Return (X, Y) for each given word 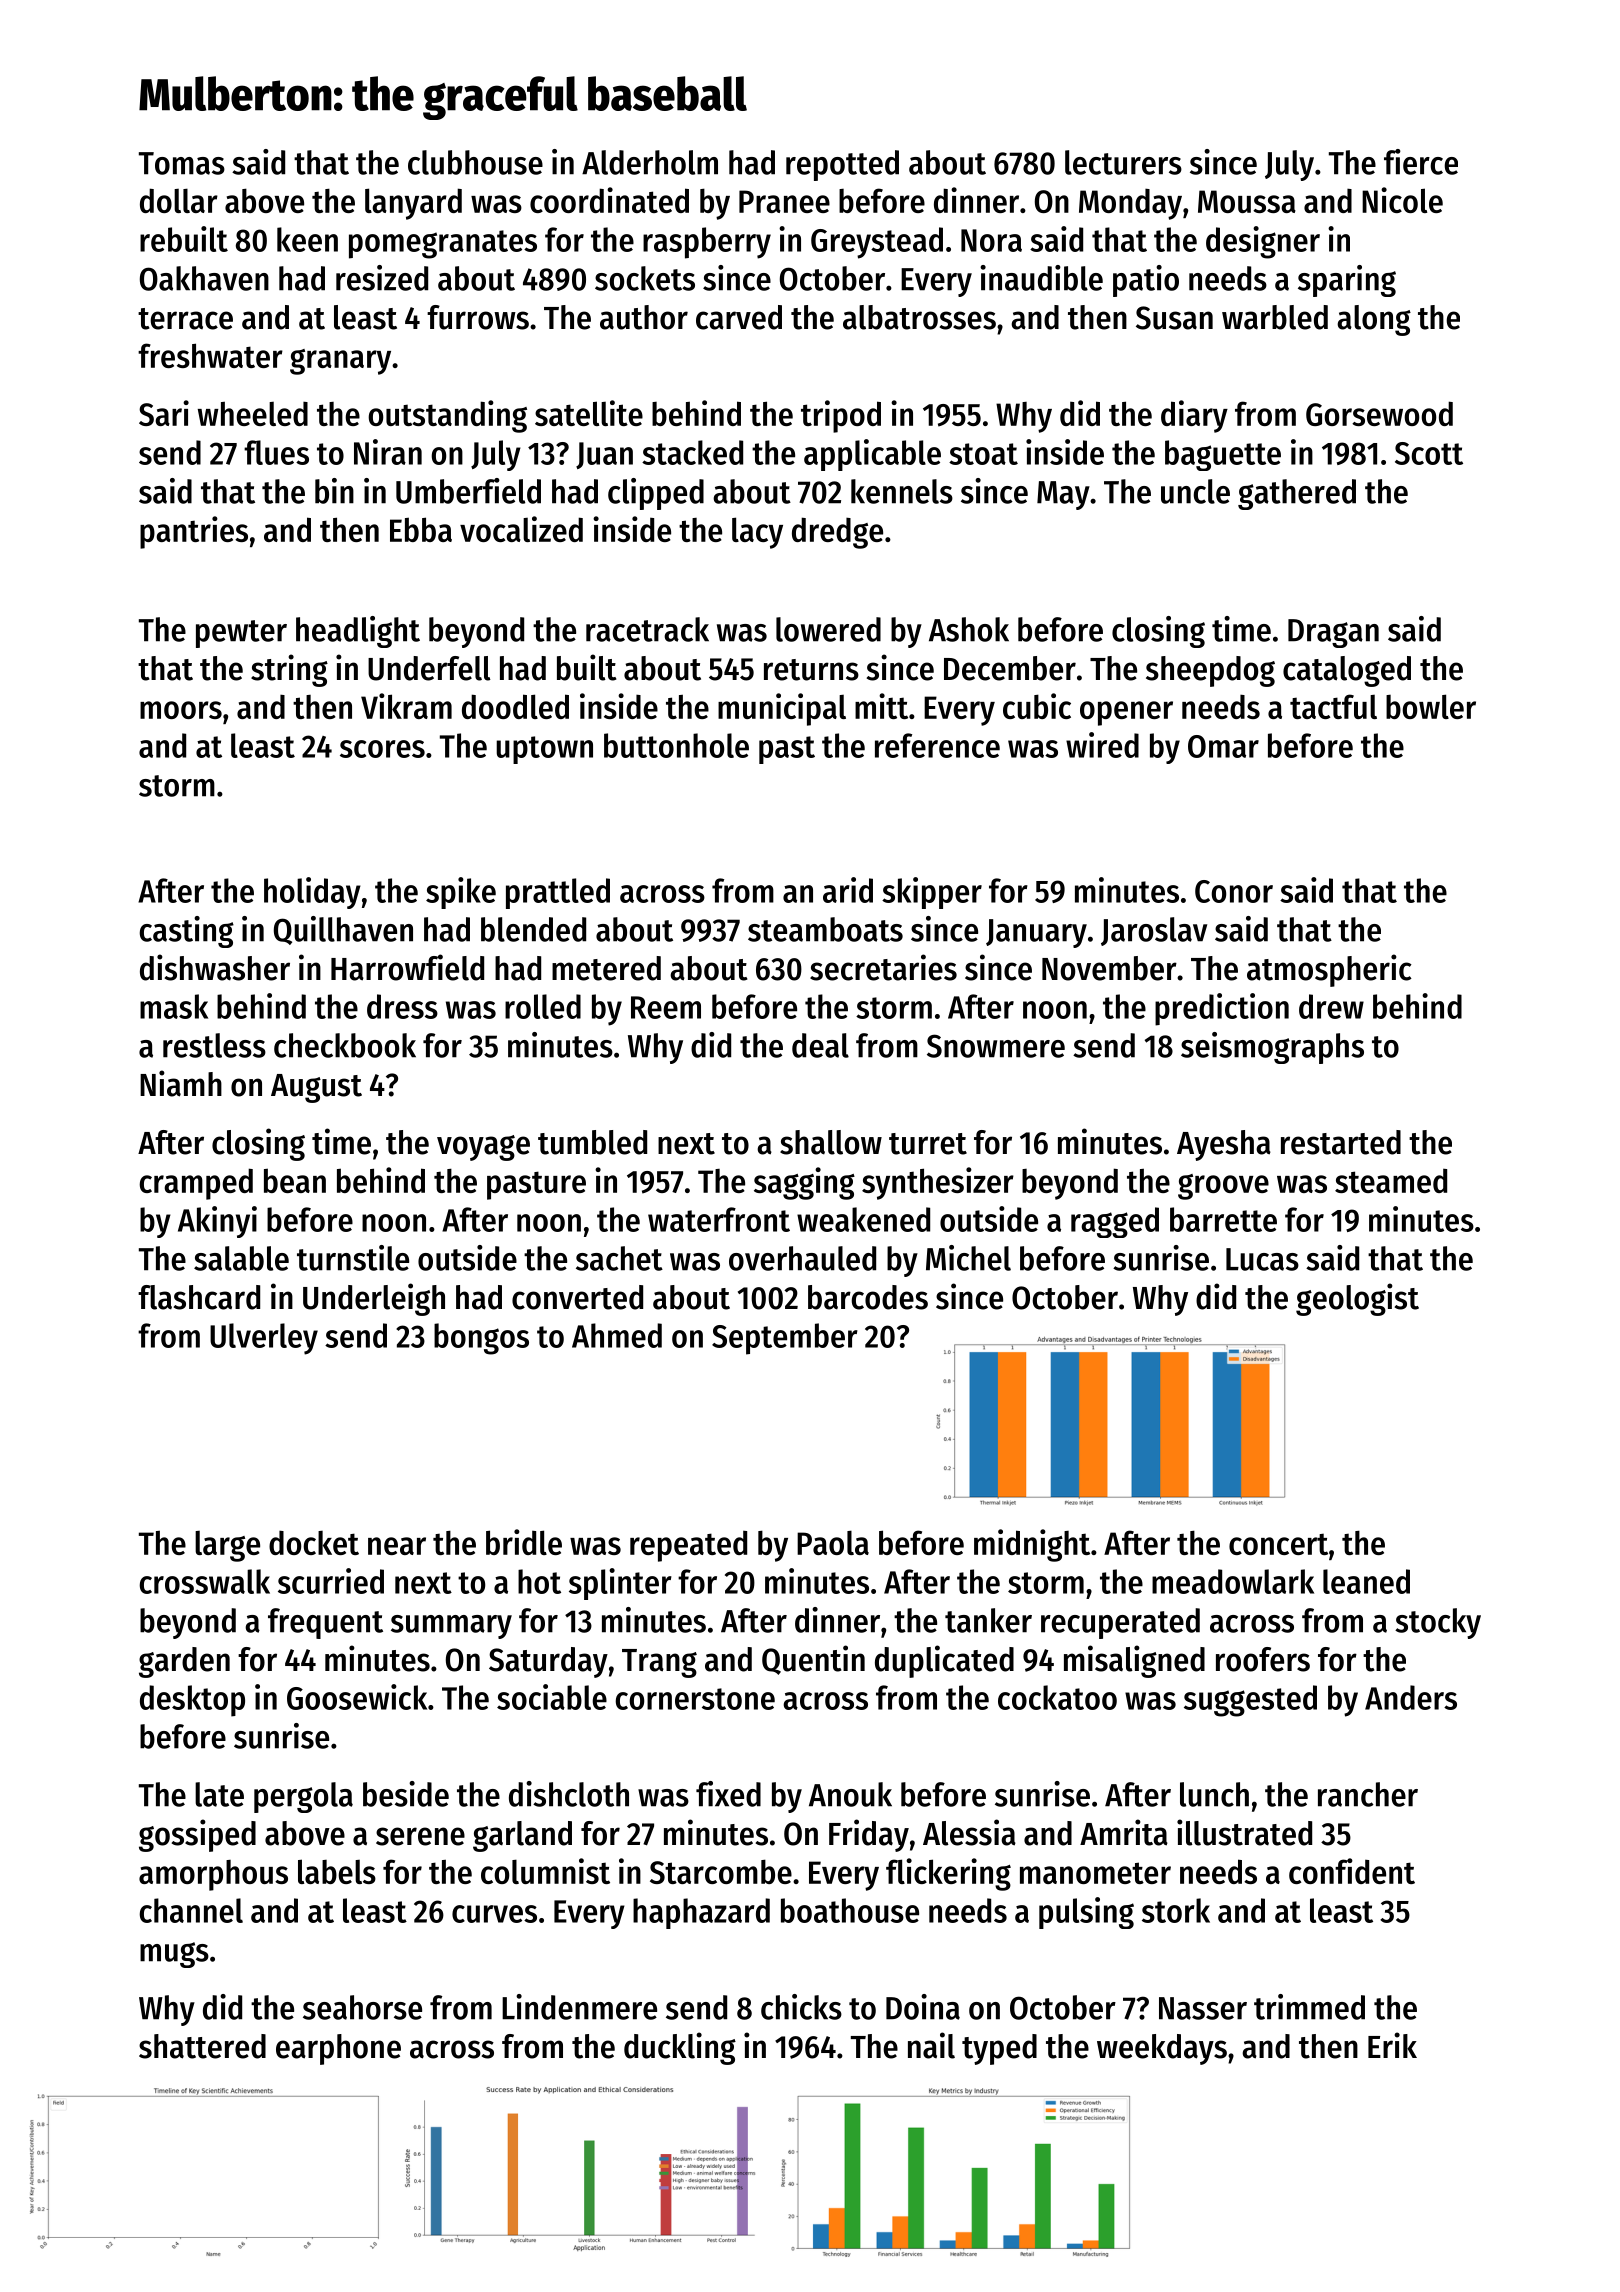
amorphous (213, 1875)
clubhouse (475, 162)
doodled (515, 706)
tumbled (592, 1142)
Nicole (1402, 200)
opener (1126, 713)
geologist (1357, 1299)
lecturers (1123, 162)
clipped (656, 494)
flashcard (199, 1297)
